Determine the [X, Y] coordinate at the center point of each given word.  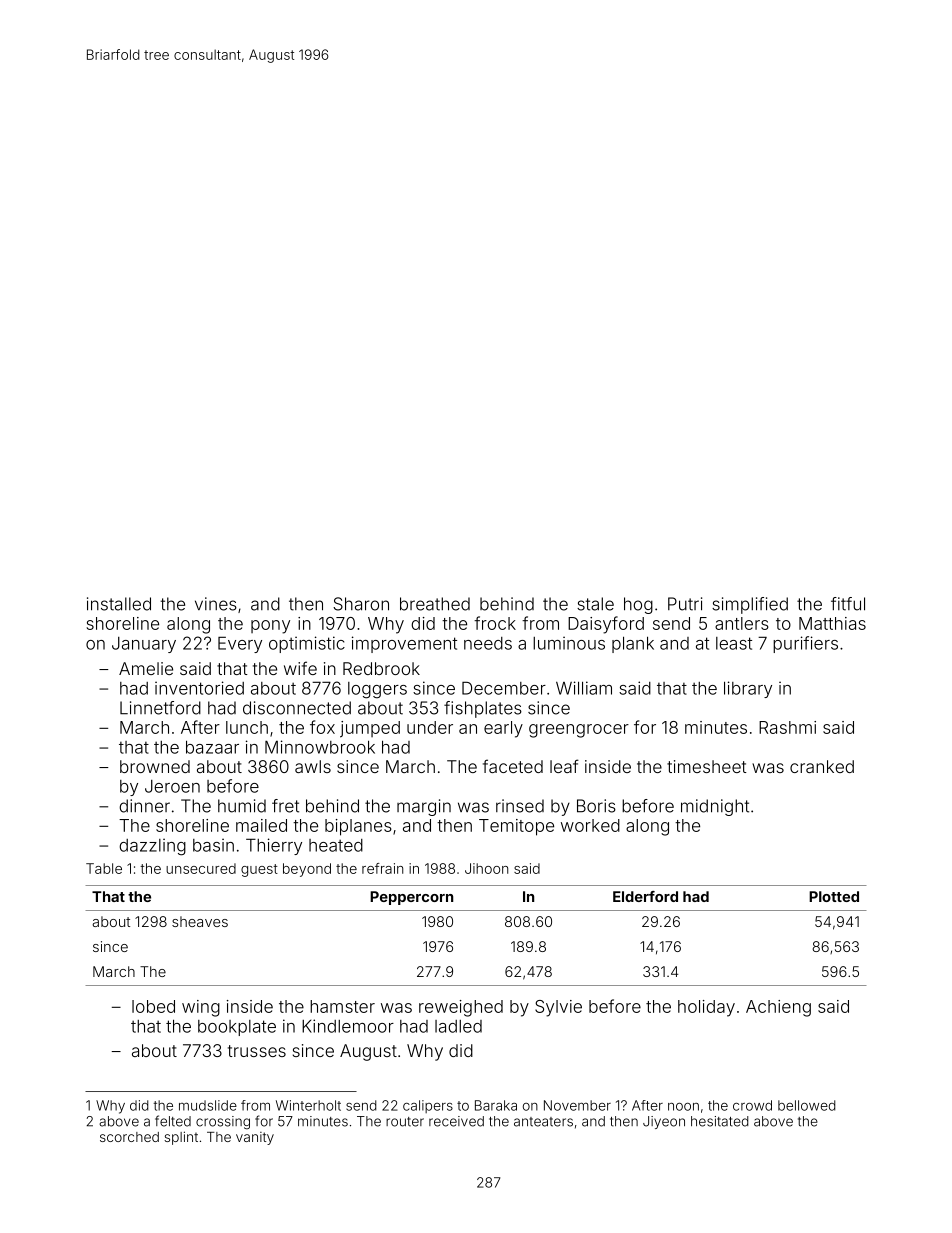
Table [104, 868]
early [503, 729]
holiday [706, 1008]
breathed [435, 604]
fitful [848, 604]
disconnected [297, 708]
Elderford [645, 896]
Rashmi [787, 727]
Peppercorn [411, 898]
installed [119, 604]
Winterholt [308, 1105]
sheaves [200, 921]
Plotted [834, 896]
